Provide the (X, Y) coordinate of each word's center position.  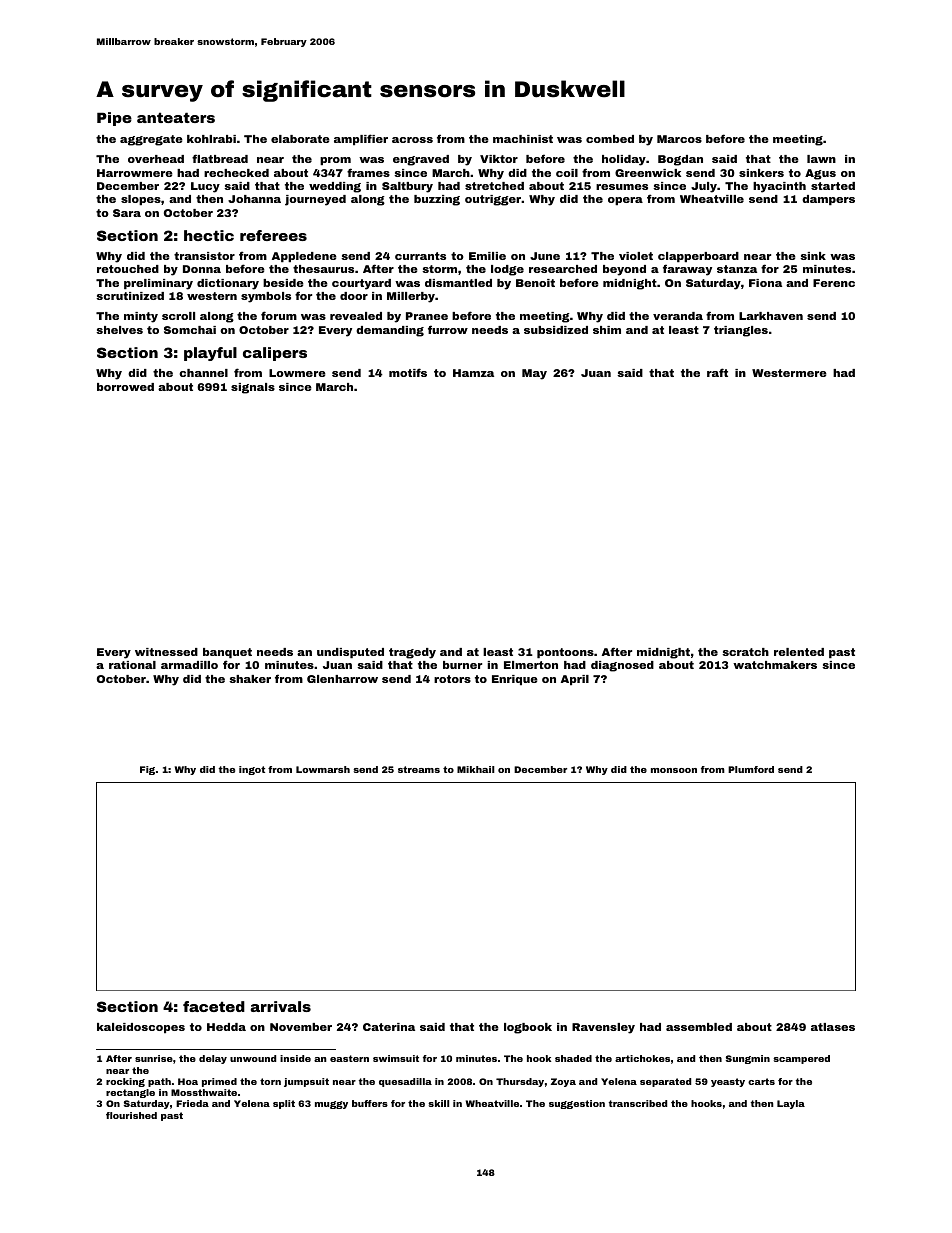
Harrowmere (135, 173)
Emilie (487, 256)
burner (462, 665)
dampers (828, 200)
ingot (252, 770)
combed (610, 139)
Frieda (192, 1103)
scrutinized (130, 296)
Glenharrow (342, 679)
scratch (745, 652)
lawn (821, 159)
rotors (452, 679)
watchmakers (775, 665)
